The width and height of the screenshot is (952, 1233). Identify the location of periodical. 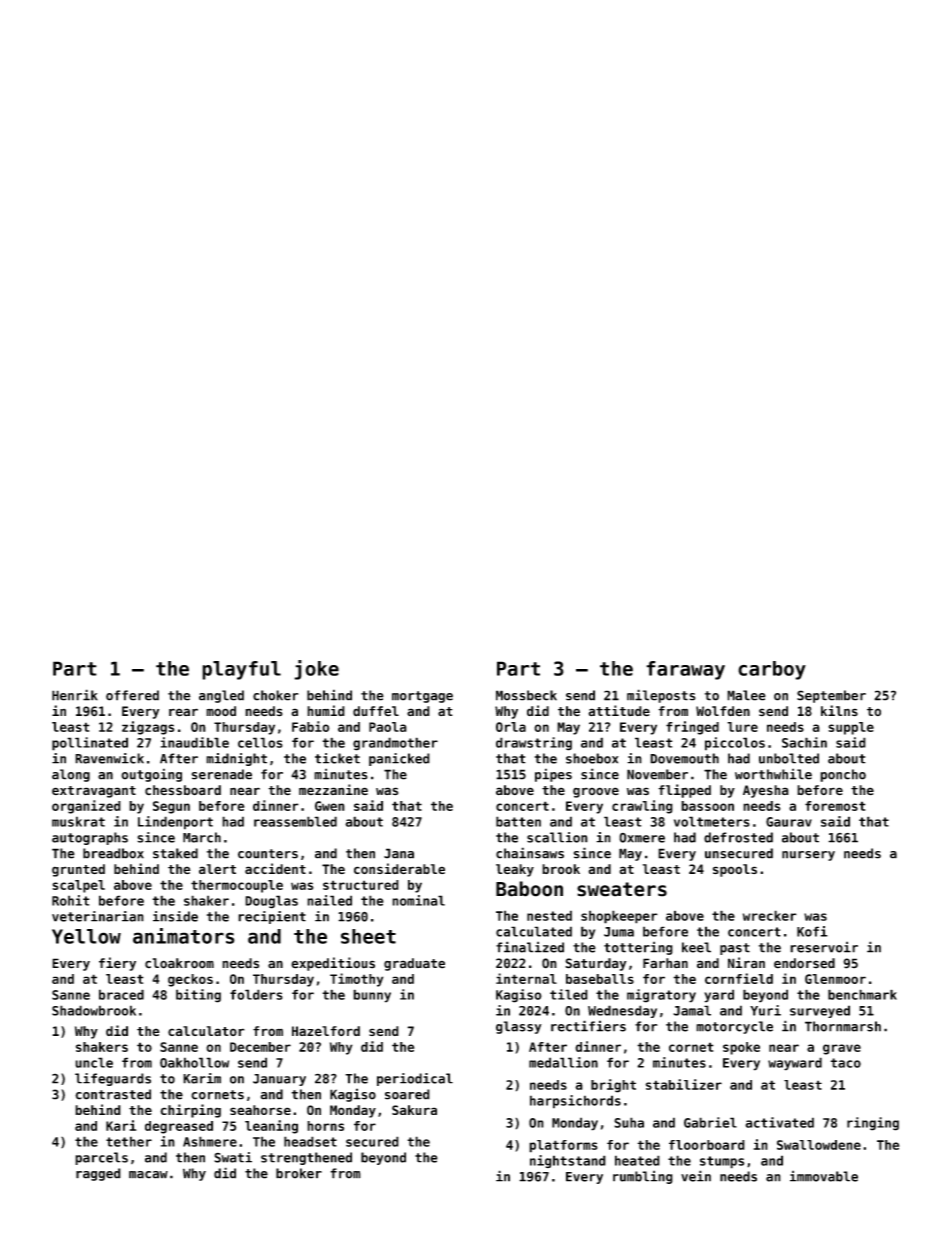
(415, 1079).
